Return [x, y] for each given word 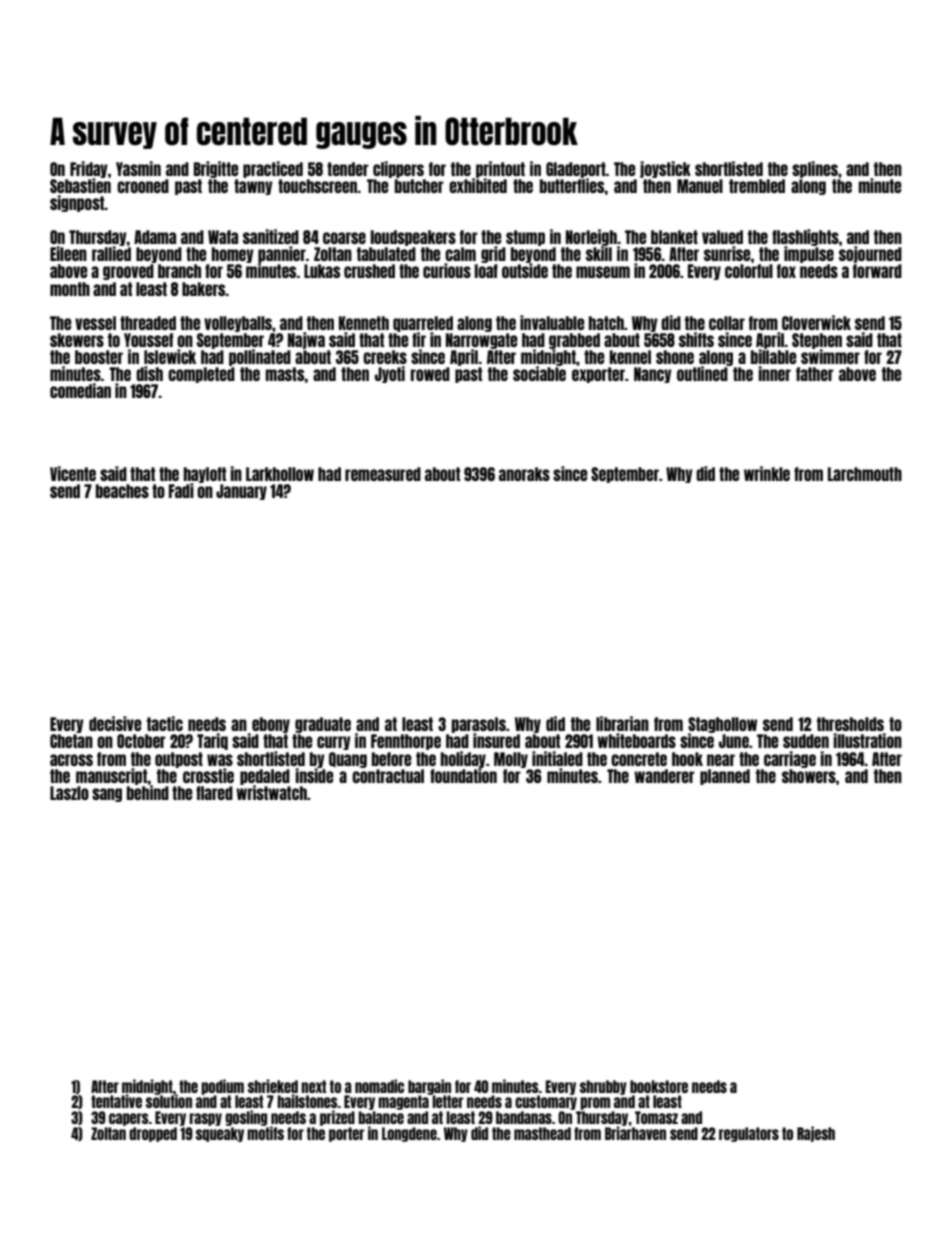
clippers [398, 169]
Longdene [409, 1134]
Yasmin [138, 168]
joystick [665, 169]
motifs [265, 1133]
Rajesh [816, 1134]
